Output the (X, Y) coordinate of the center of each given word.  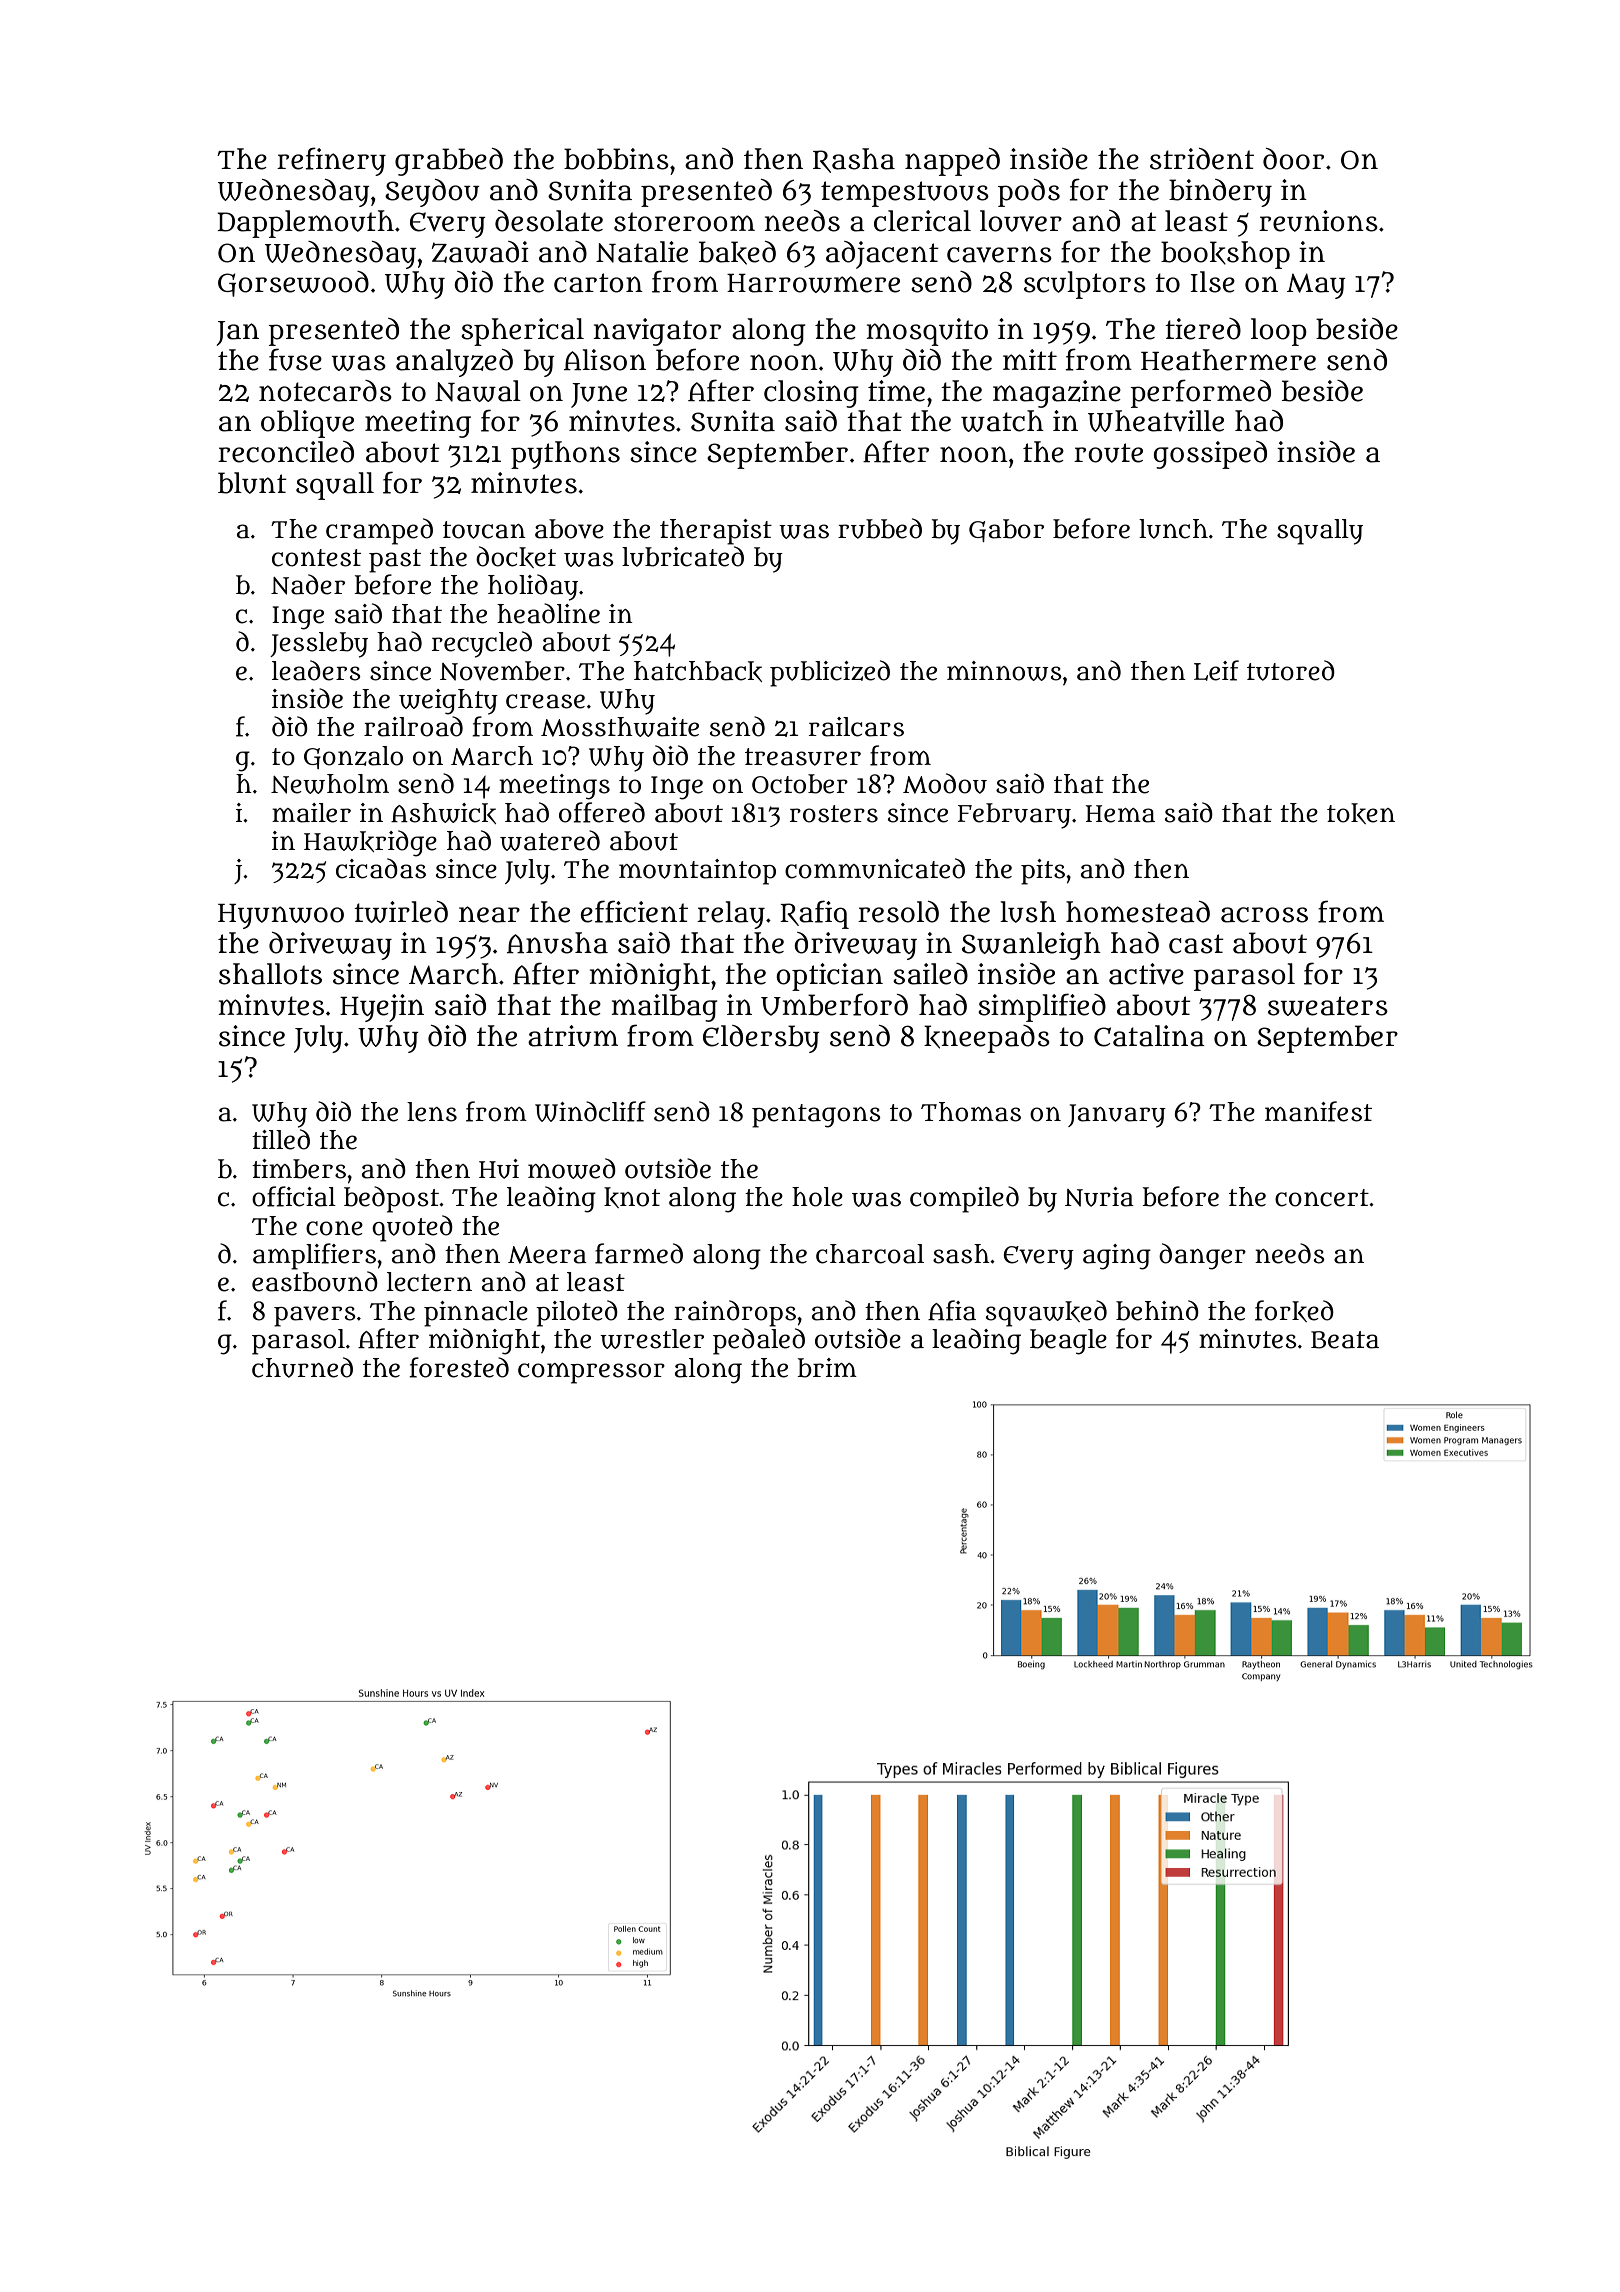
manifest (1318, 1111)
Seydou (432, 193)
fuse (295, 359)
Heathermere (1228, 360)
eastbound (315, 1281)
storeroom (684, 222)
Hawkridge (370, 843)
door (1293, 159)
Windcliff (590, 1111)
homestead (1138, 912)
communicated (875, 868)
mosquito (927, 332)
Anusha (557, 943)
